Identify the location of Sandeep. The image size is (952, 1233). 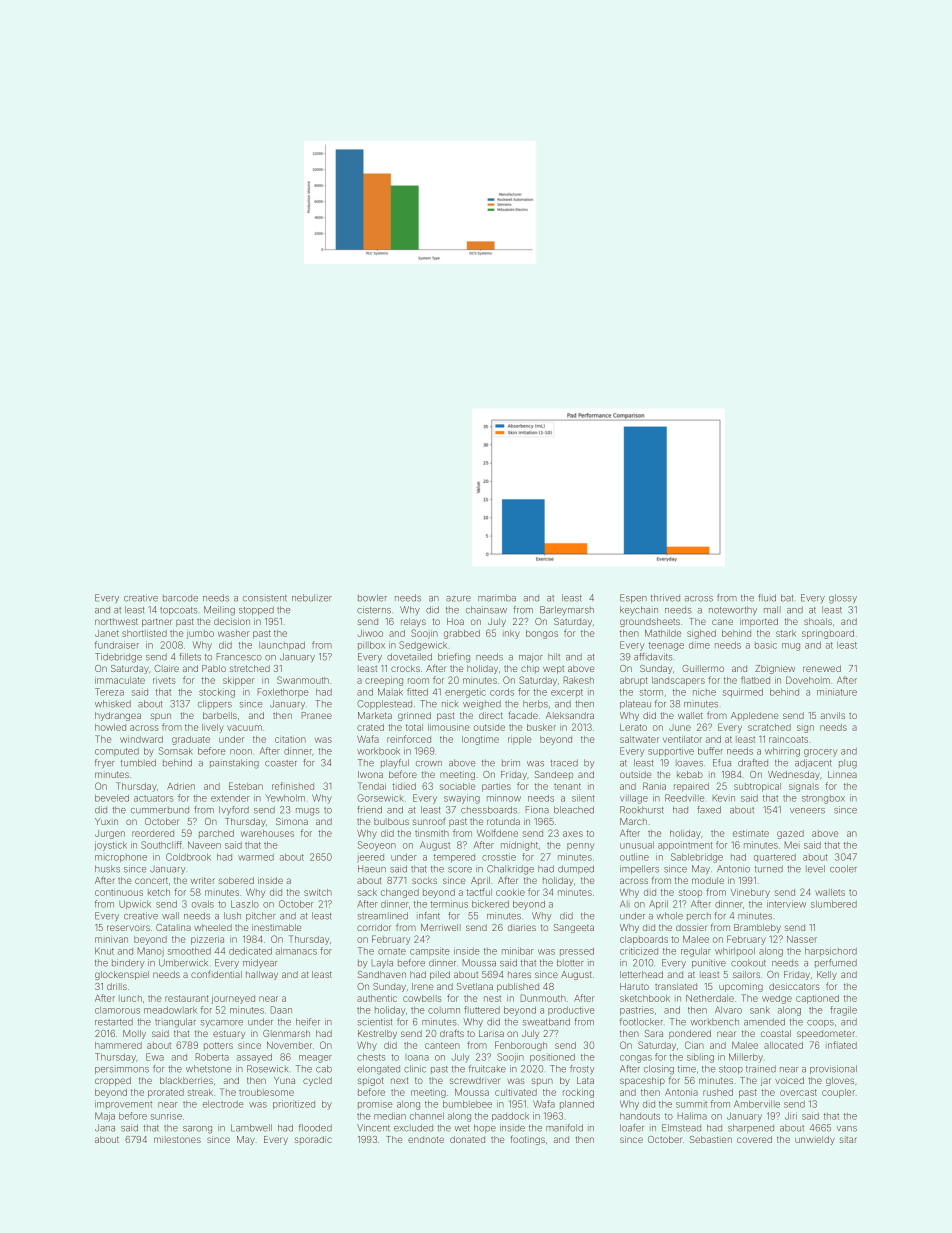
(554, 775).
